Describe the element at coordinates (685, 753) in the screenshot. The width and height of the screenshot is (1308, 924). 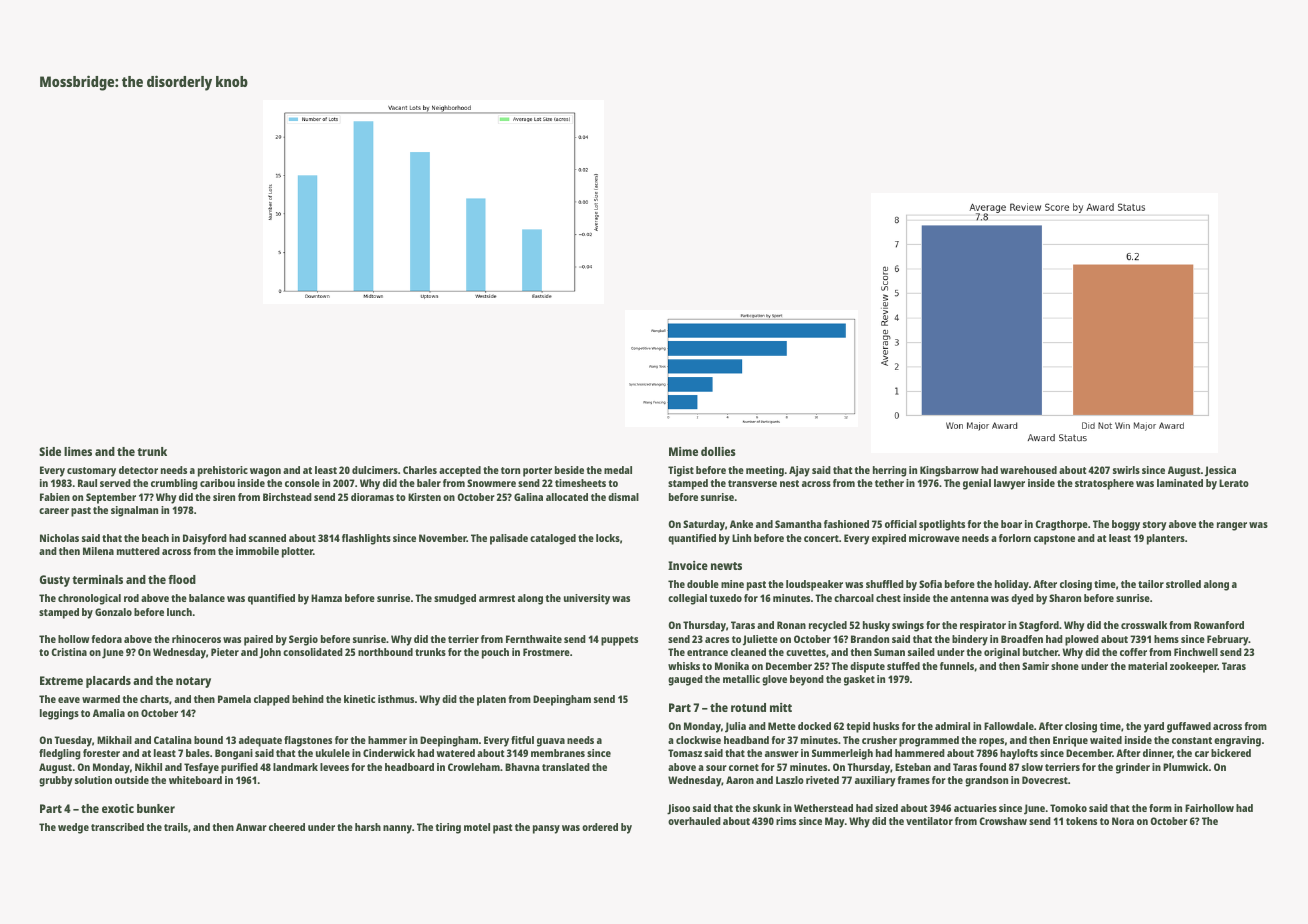
I see `Tomasz` at that location.
